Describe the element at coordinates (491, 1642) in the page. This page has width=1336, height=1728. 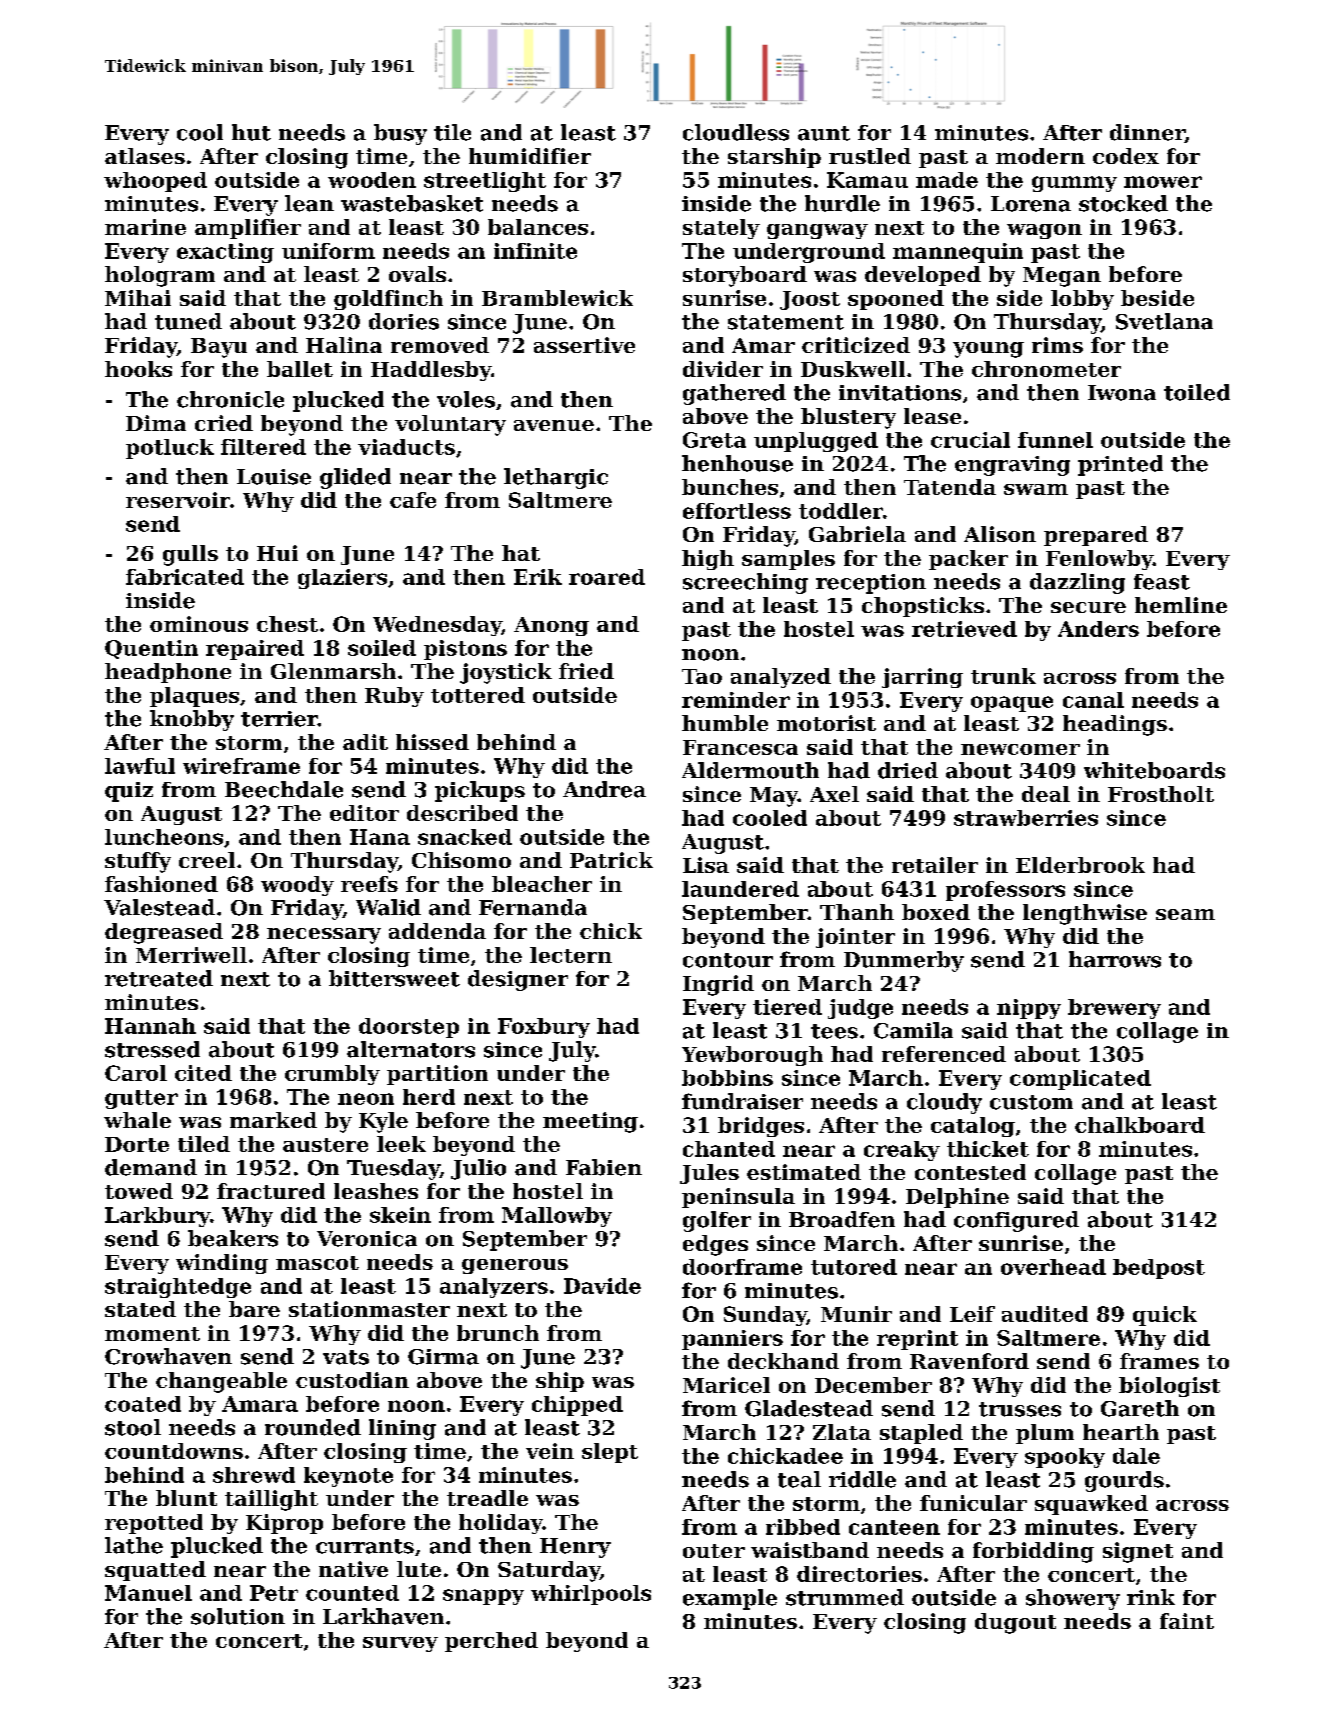
I see `perched` at that location.
